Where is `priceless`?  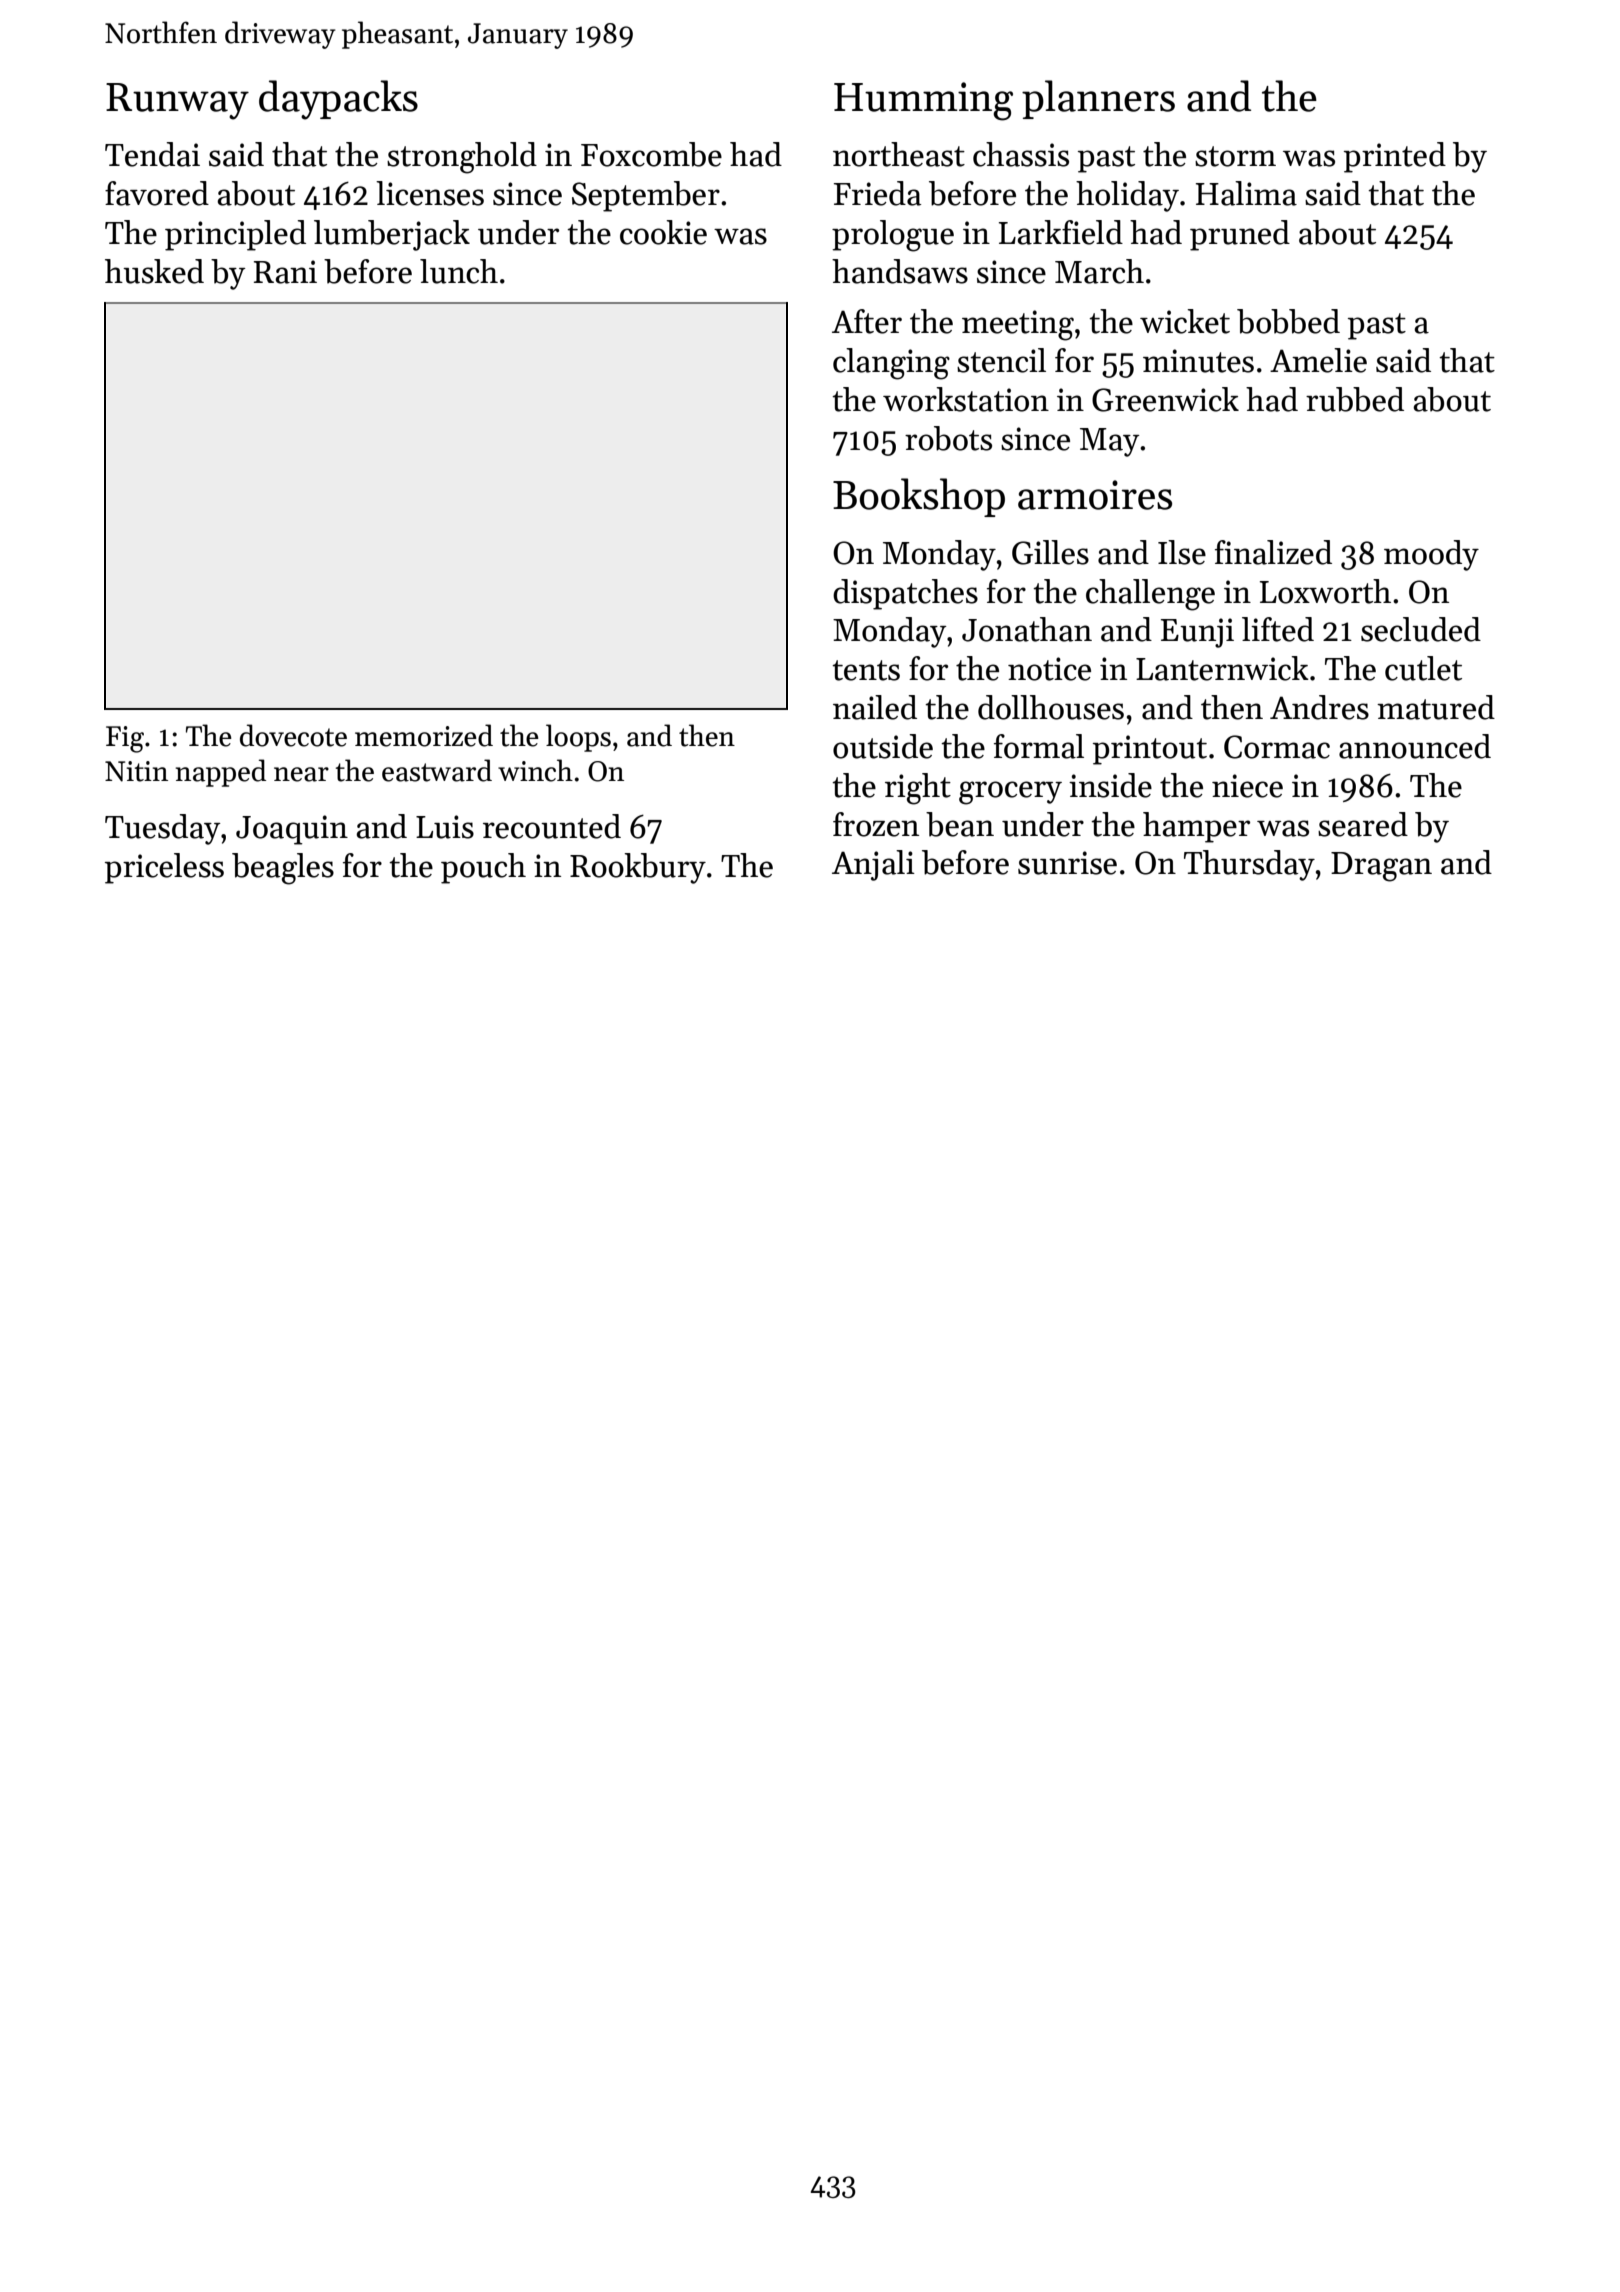
priceless is located at coordinates (164, 868).
